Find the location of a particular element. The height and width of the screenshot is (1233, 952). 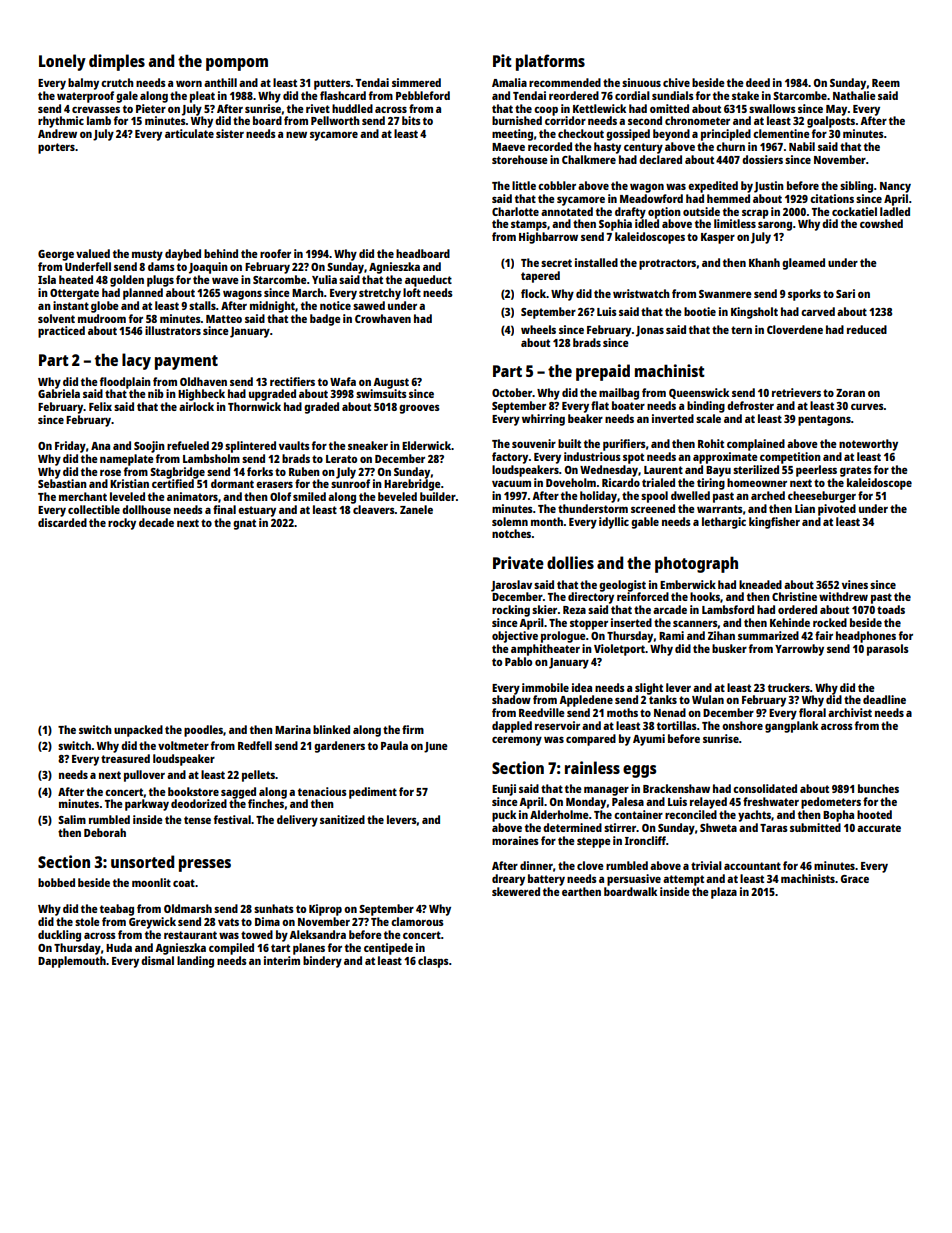

clasps is located at coordinates (433, 962).
